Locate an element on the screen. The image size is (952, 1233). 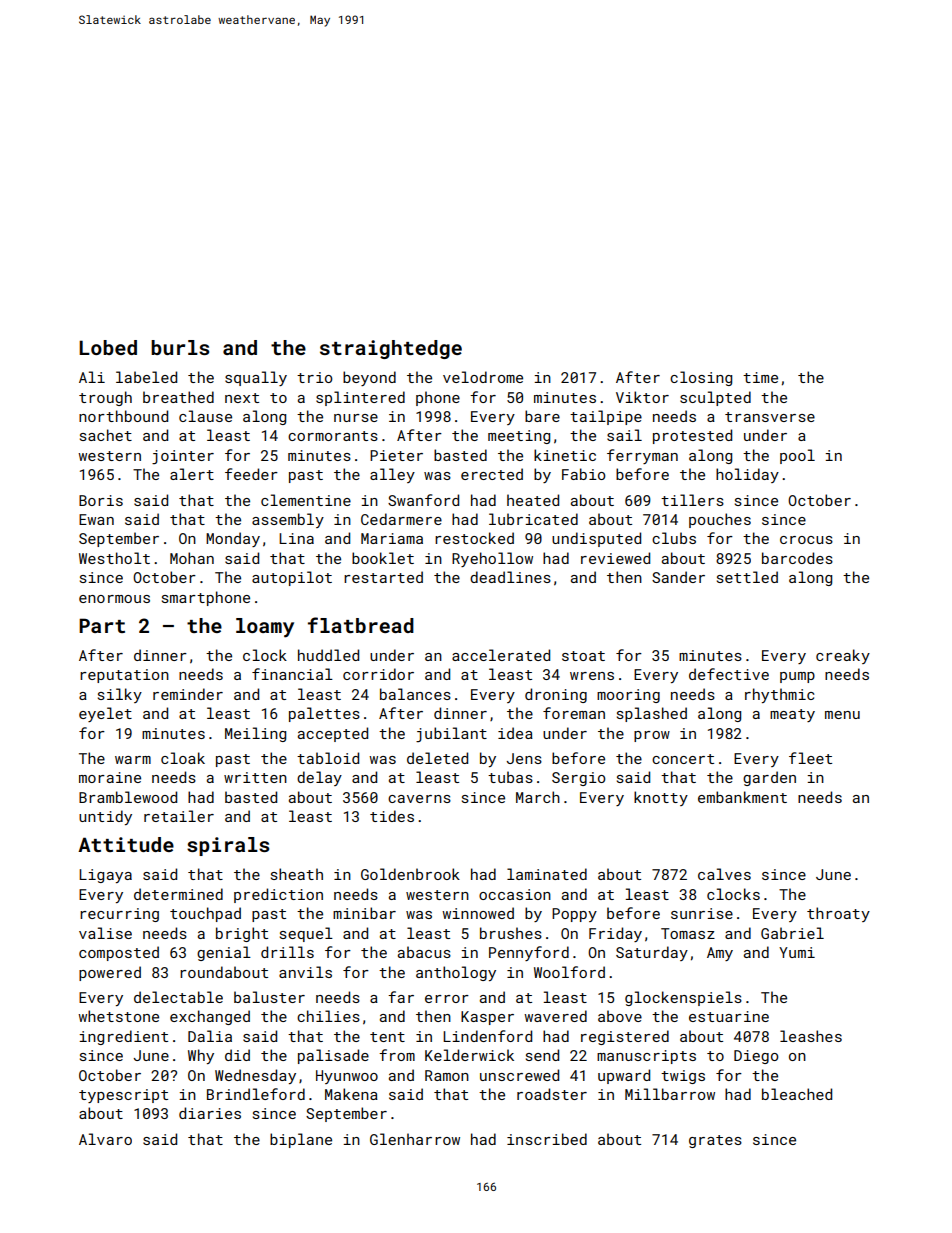
laminated is located at coordinates (547, 874).
